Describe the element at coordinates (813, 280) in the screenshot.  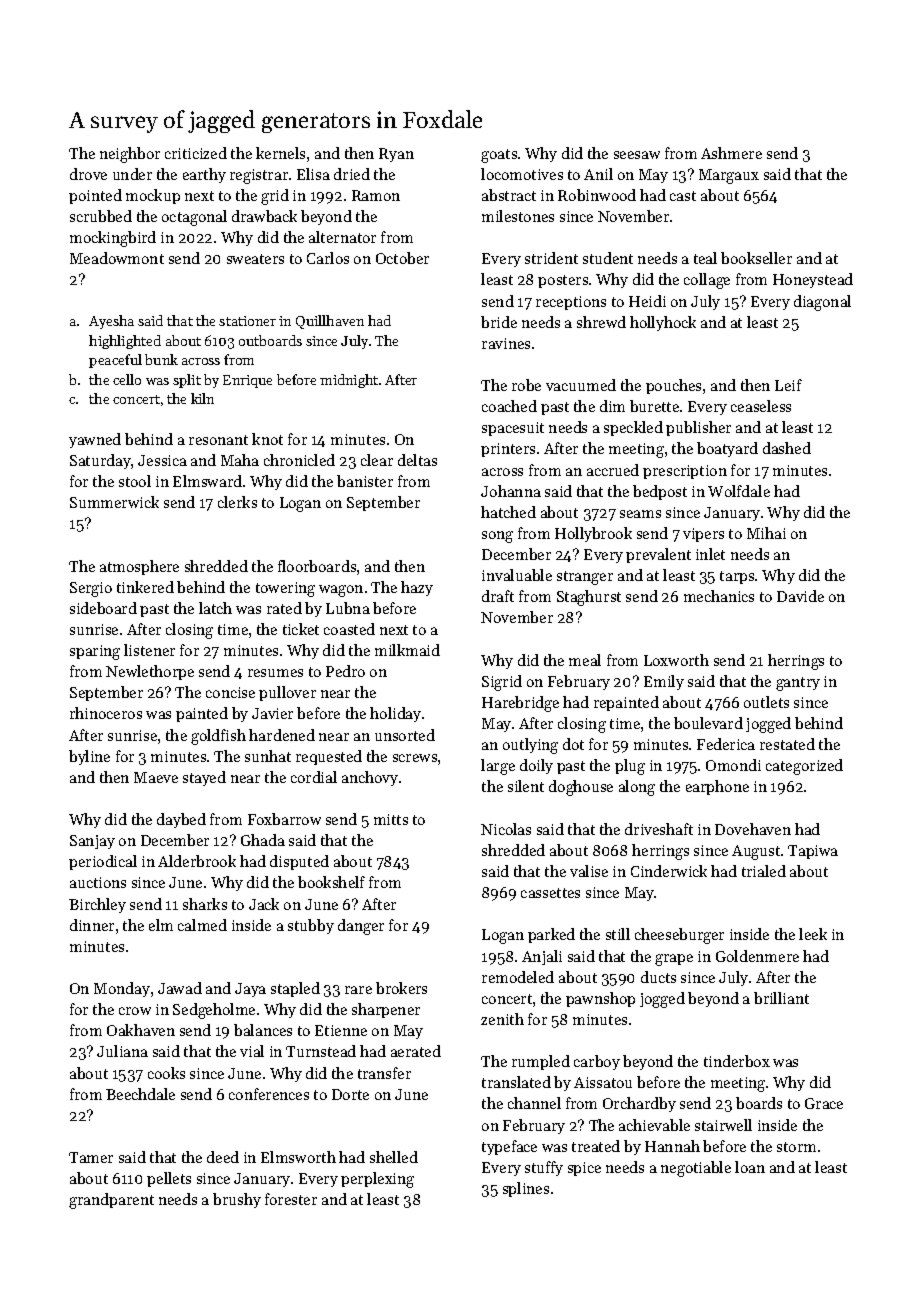
I see `Honeystead` at that location.
